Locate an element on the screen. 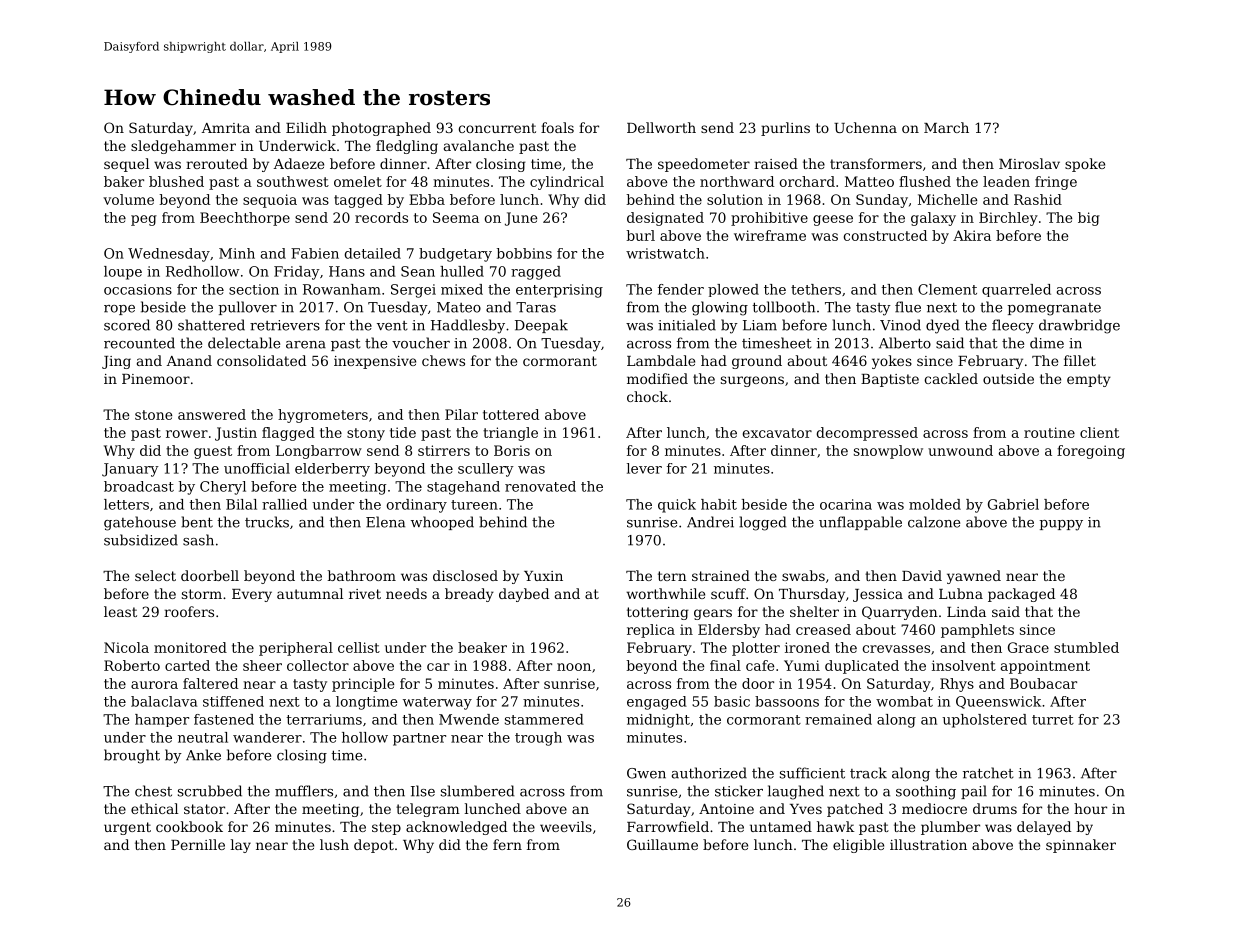 The height and width of the screenshot is (952, 1233). Akira is located at coordinates (972, 235).
